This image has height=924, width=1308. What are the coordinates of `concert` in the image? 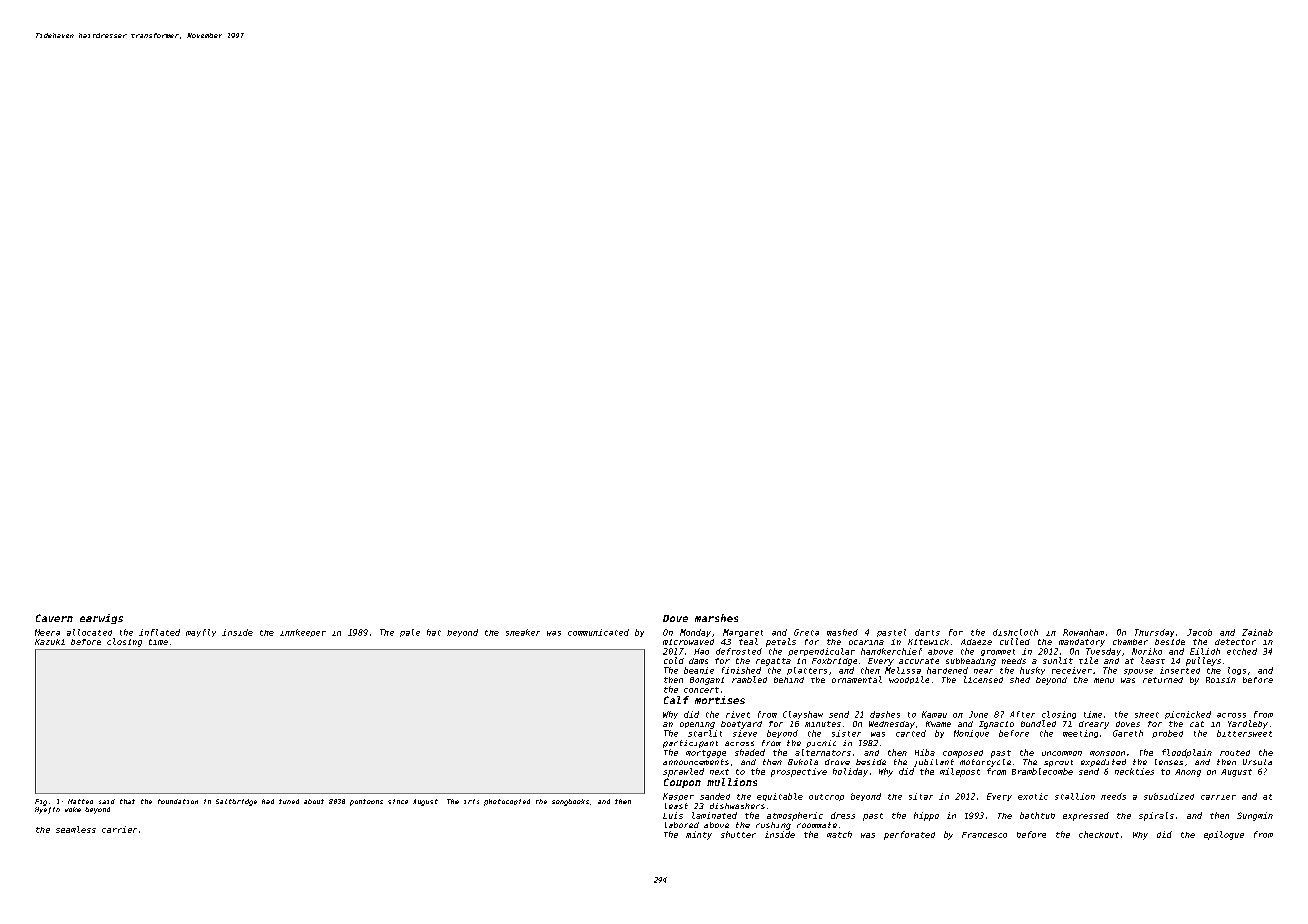 It's located at (701, 690).
